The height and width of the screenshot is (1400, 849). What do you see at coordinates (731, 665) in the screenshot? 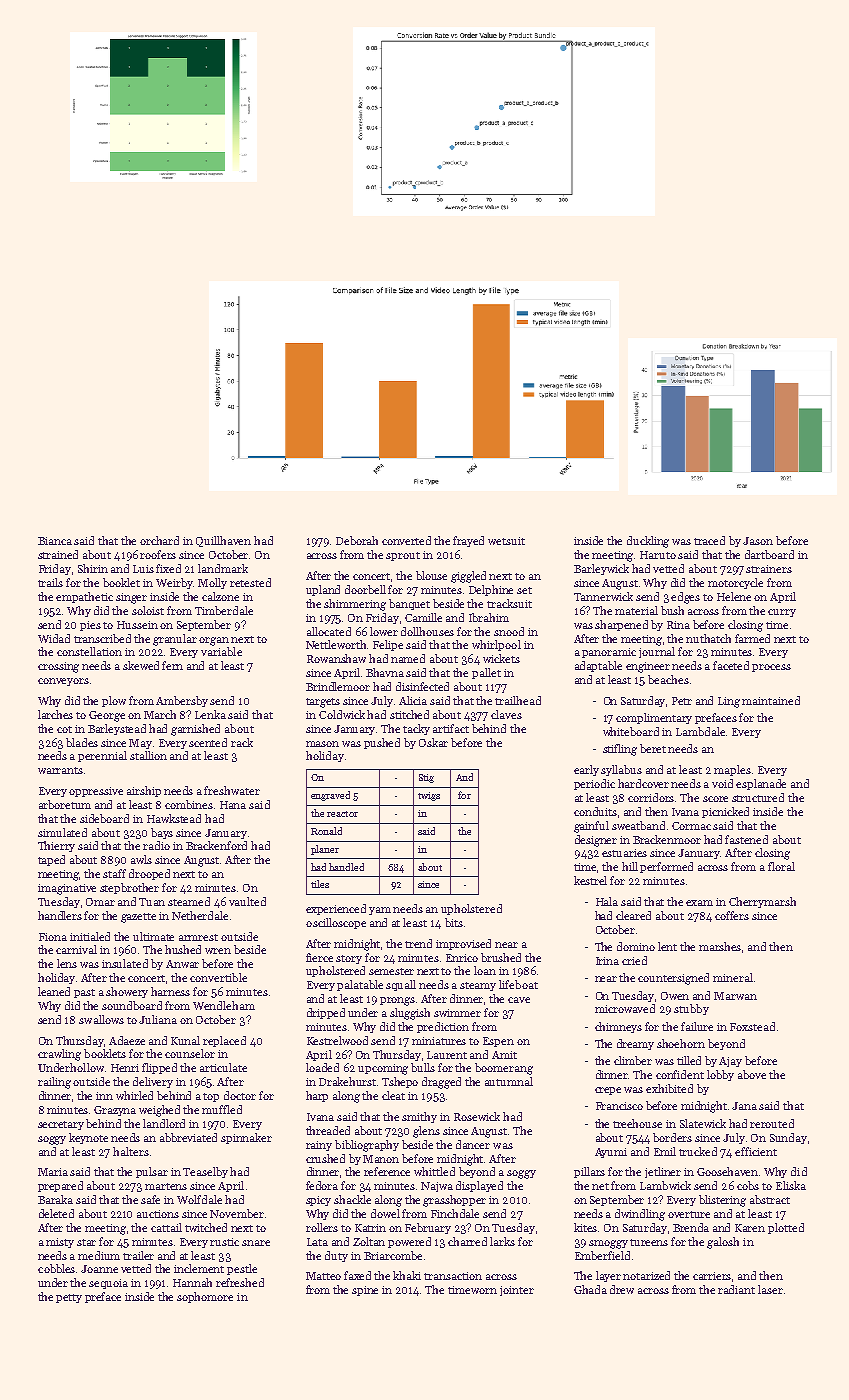
I see `faceted` at bounding box center [731, 665].
